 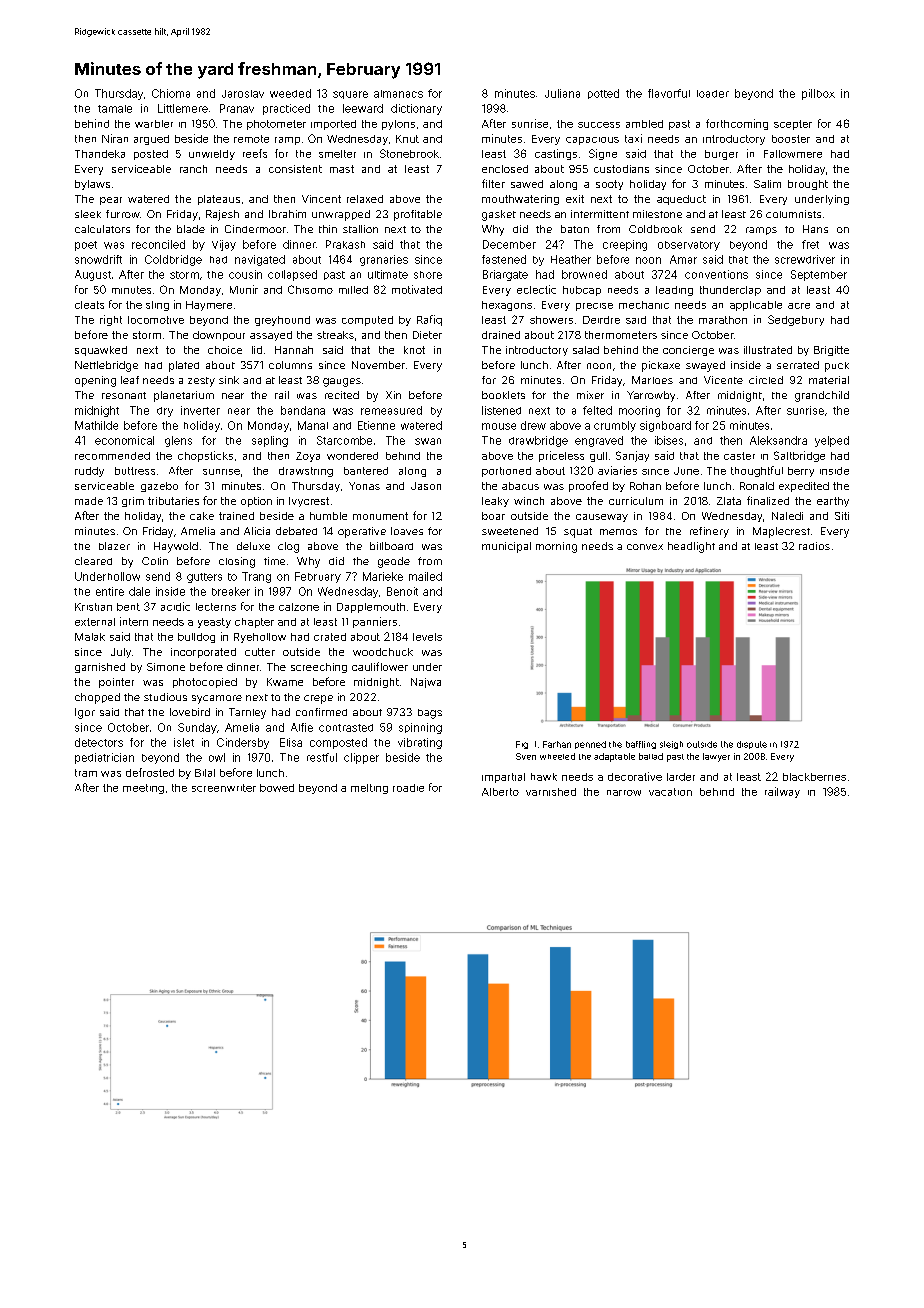 What do you see at coordinates (380, 666) in the screenshot?
I see `cauliflower` at bounding box center [380, 666].
